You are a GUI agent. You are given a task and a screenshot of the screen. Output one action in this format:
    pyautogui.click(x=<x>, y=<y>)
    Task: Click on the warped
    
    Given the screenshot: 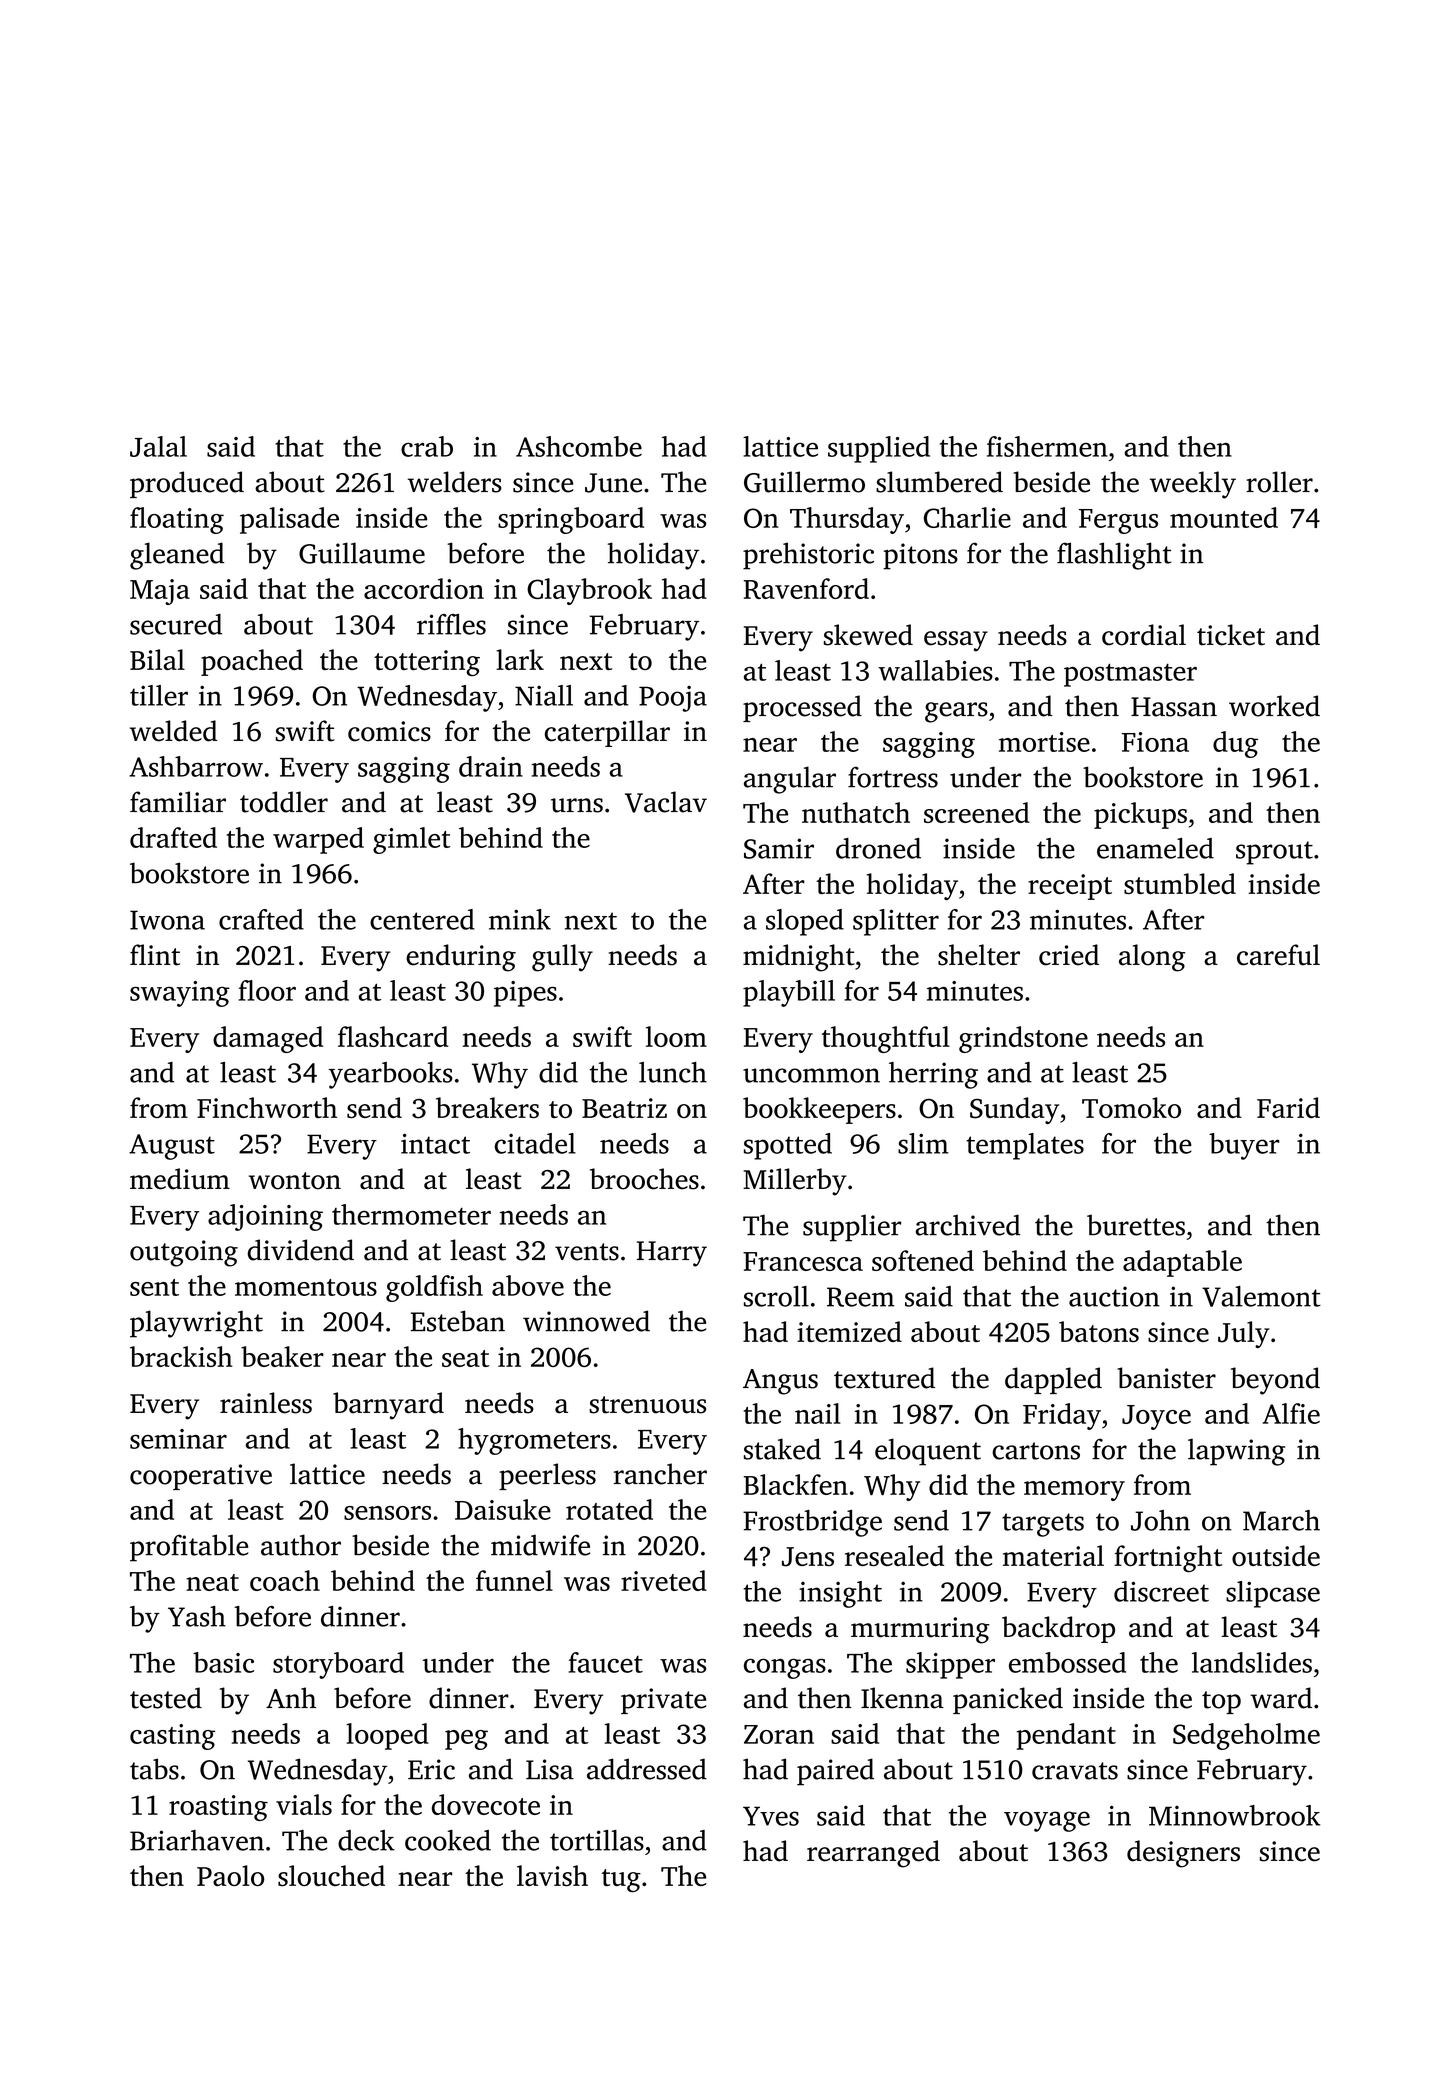 What is the action you would take?
    pyautogui.click(x=318, y=840)
